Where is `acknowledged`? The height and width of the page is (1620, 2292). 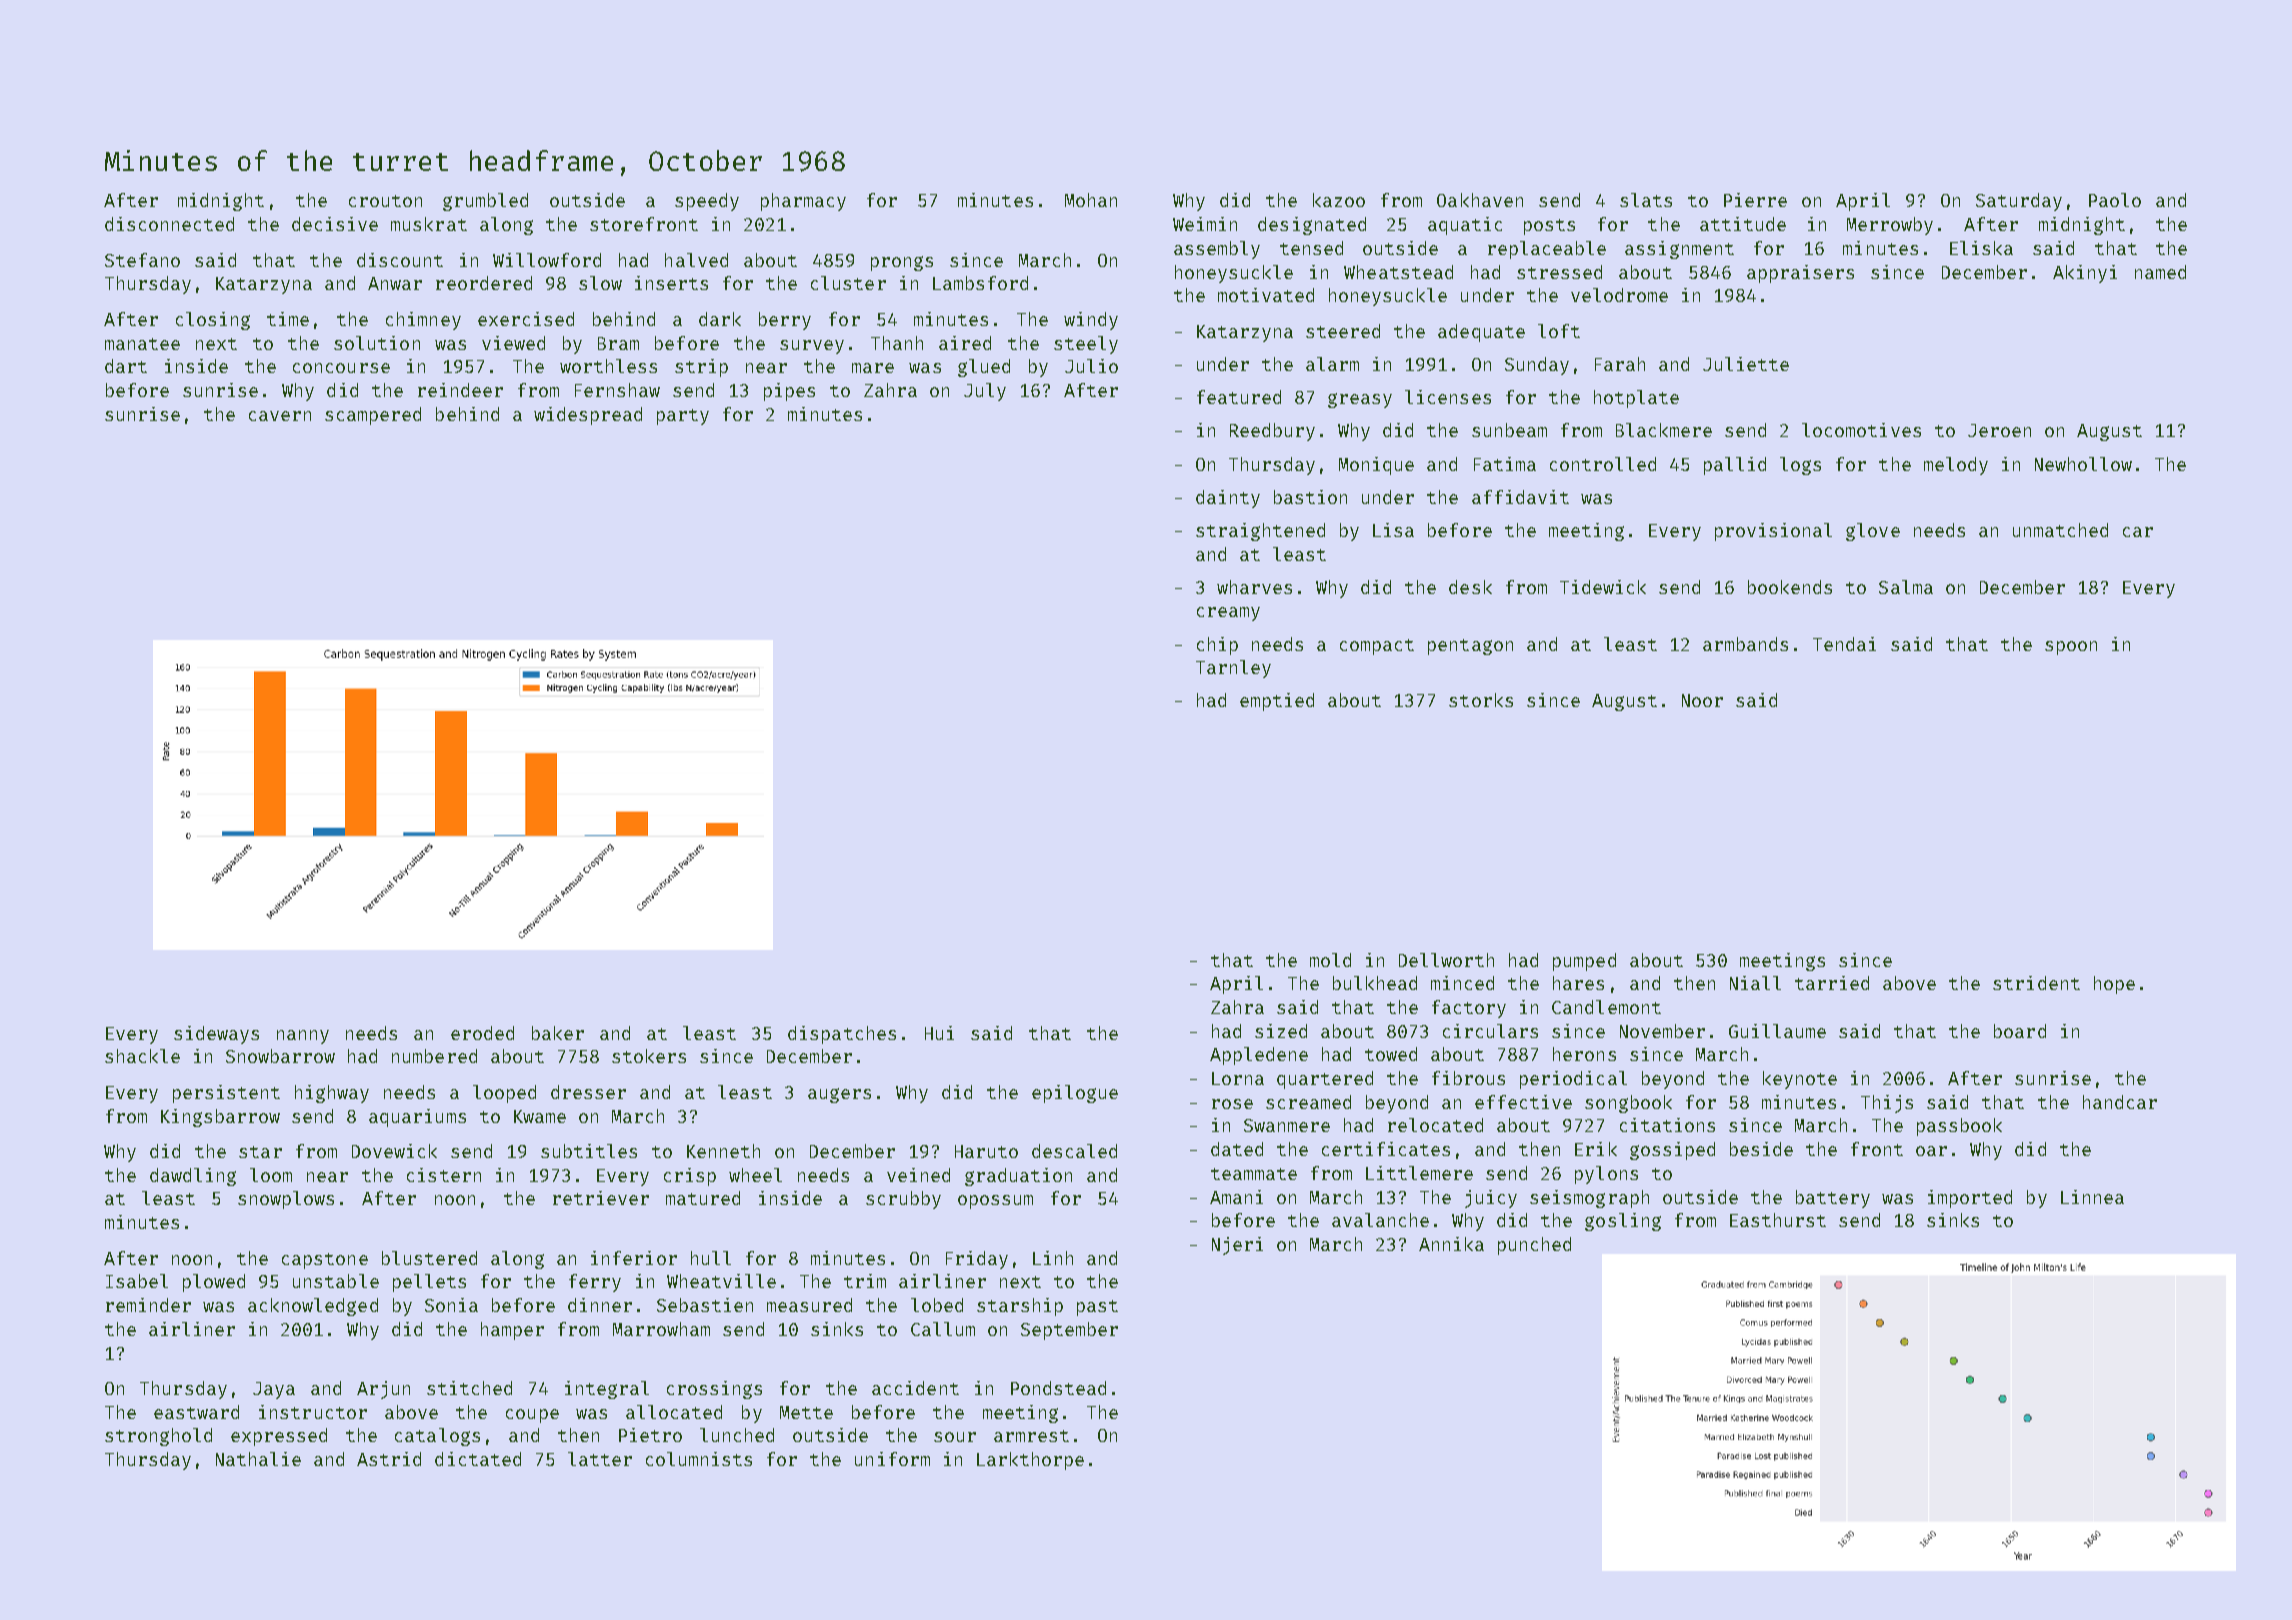
acknowledged is located at coordinates (313, 1307).
